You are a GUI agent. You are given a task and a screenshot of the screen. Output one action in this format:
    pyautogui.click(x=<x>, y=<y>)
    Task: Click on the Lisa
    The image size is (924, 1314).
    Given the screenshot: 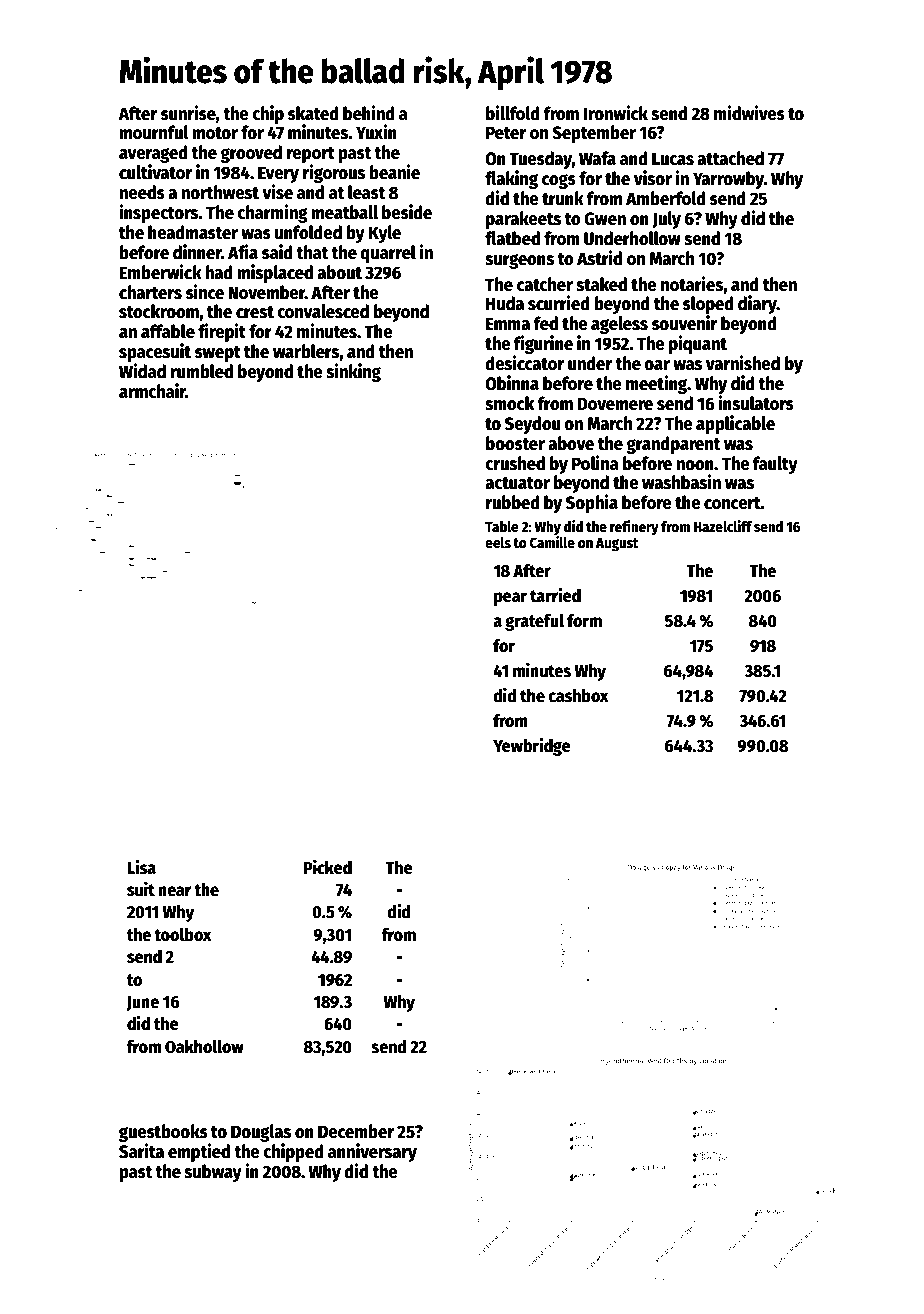 What is the action you would take?
    pyautogui.click(x=141, y=867)
